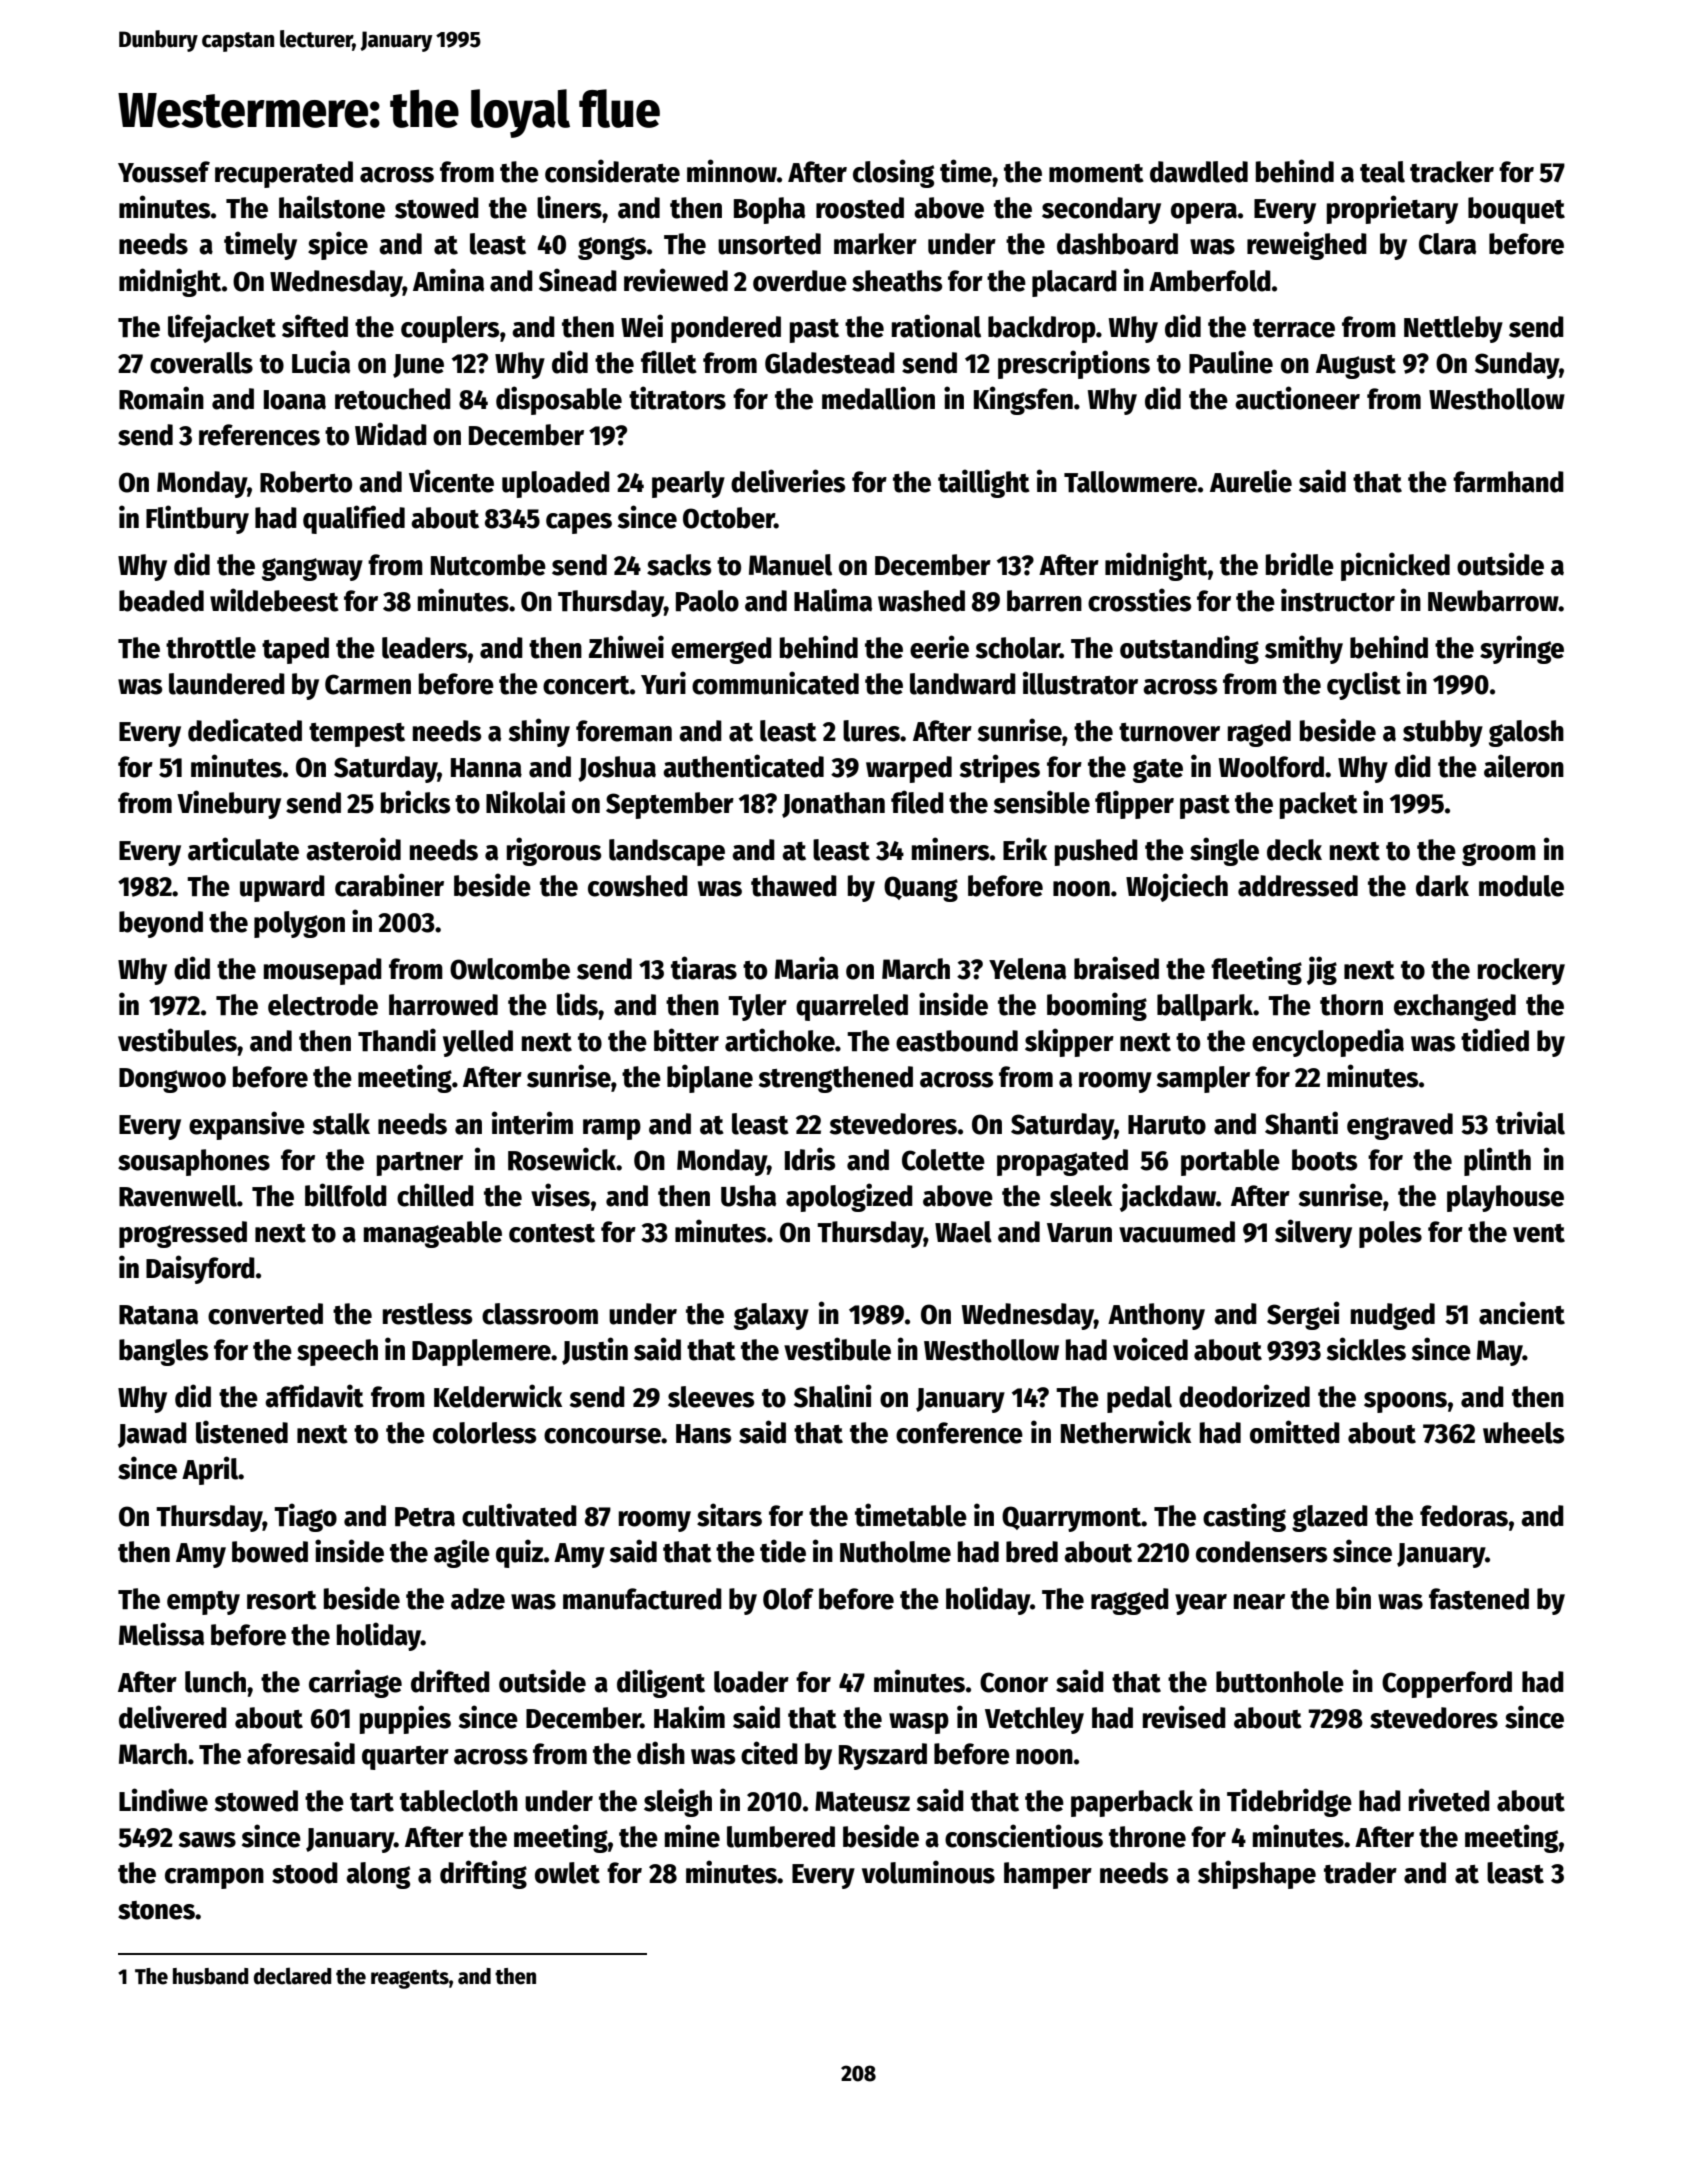  I want to click on conference, so click(959, 1433).
